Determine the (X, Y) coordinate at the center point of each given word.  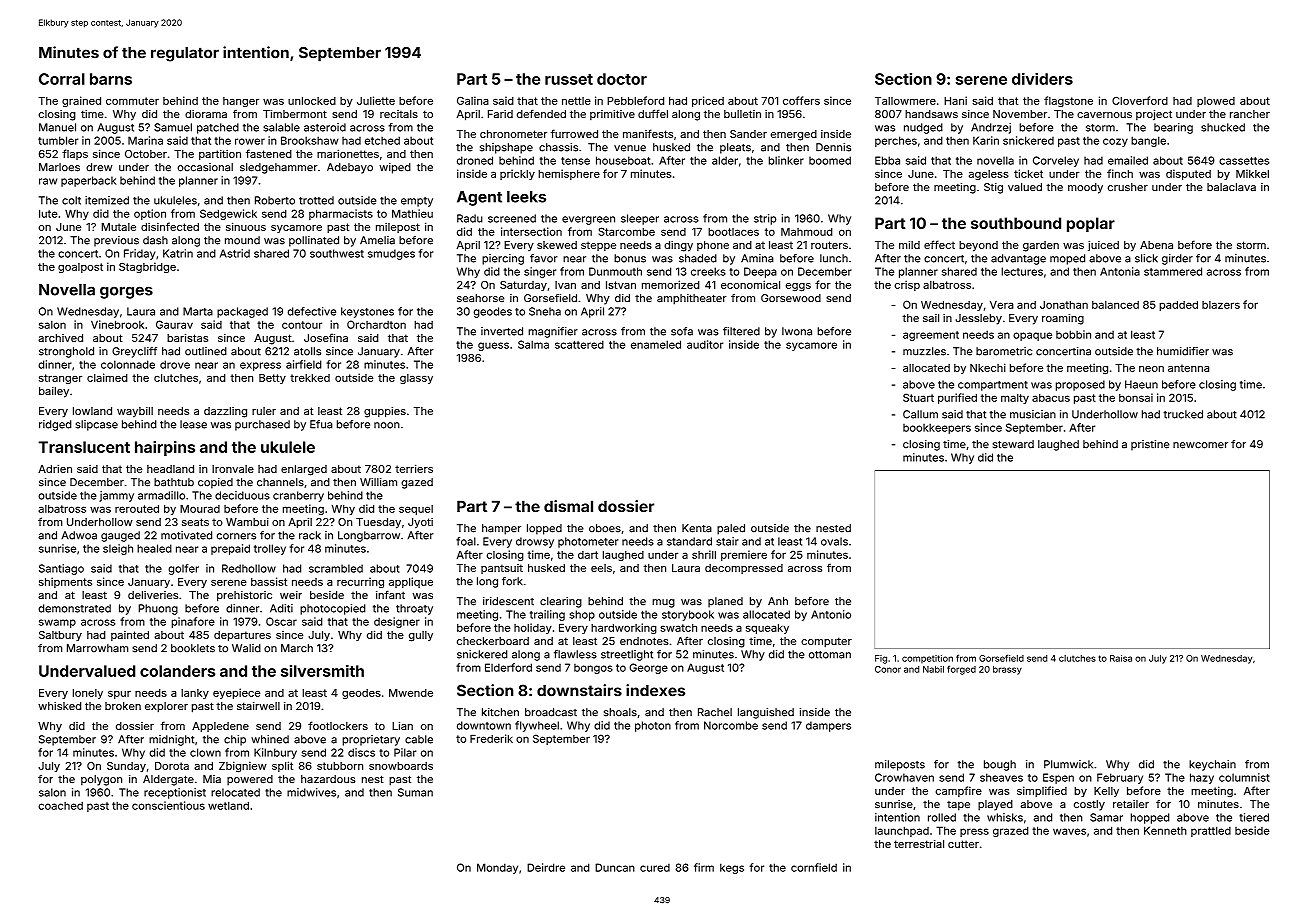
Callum (920, 414)
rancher (1250, 114)
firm (704, 867)
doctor (622, 79)
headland (170, 469)
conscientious (168, 805)
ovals (834, 541)
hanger (241, 102)
